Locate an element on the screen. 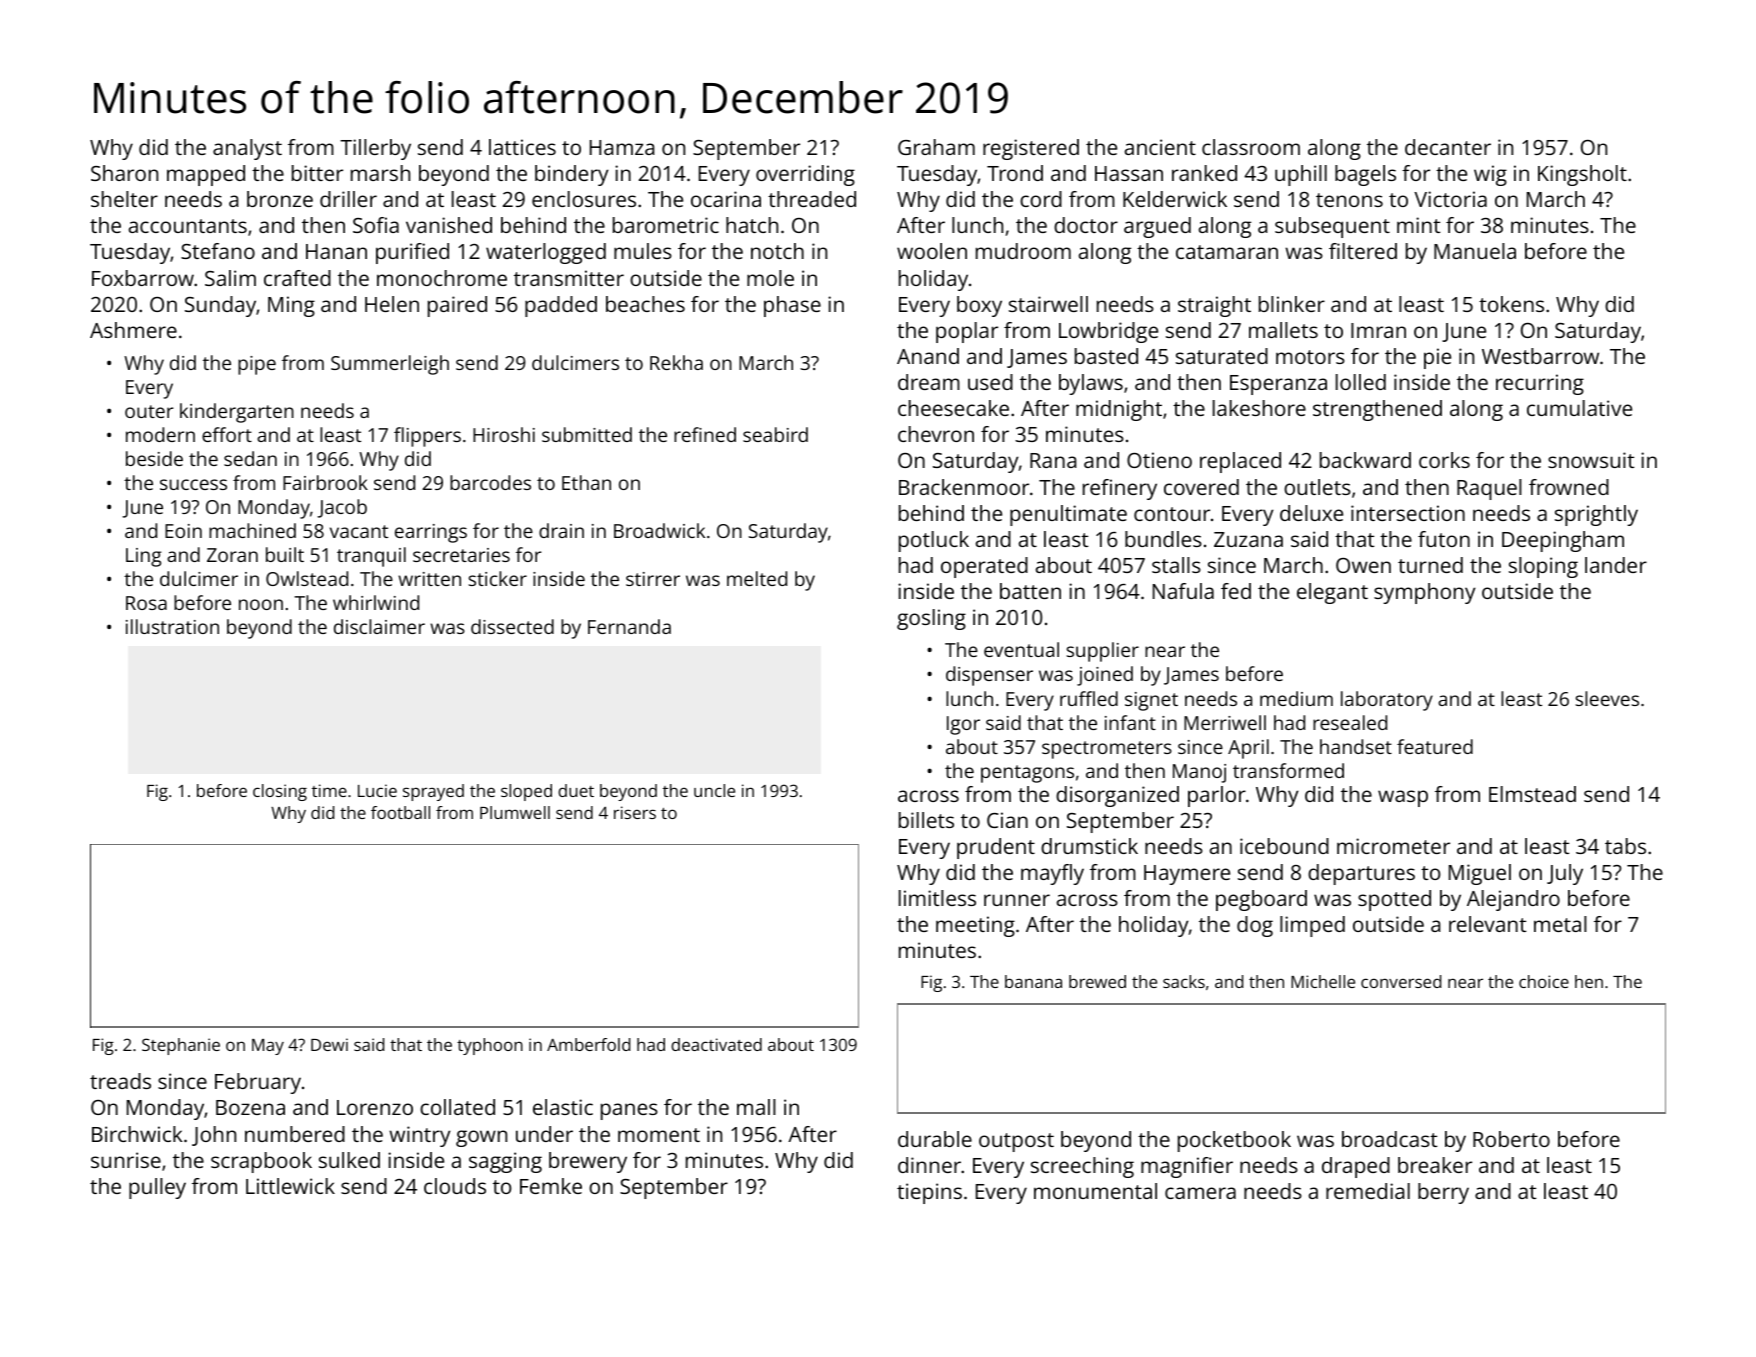 The image size is (1756, 1357). Stefano is located at coordinates (218, 251).
